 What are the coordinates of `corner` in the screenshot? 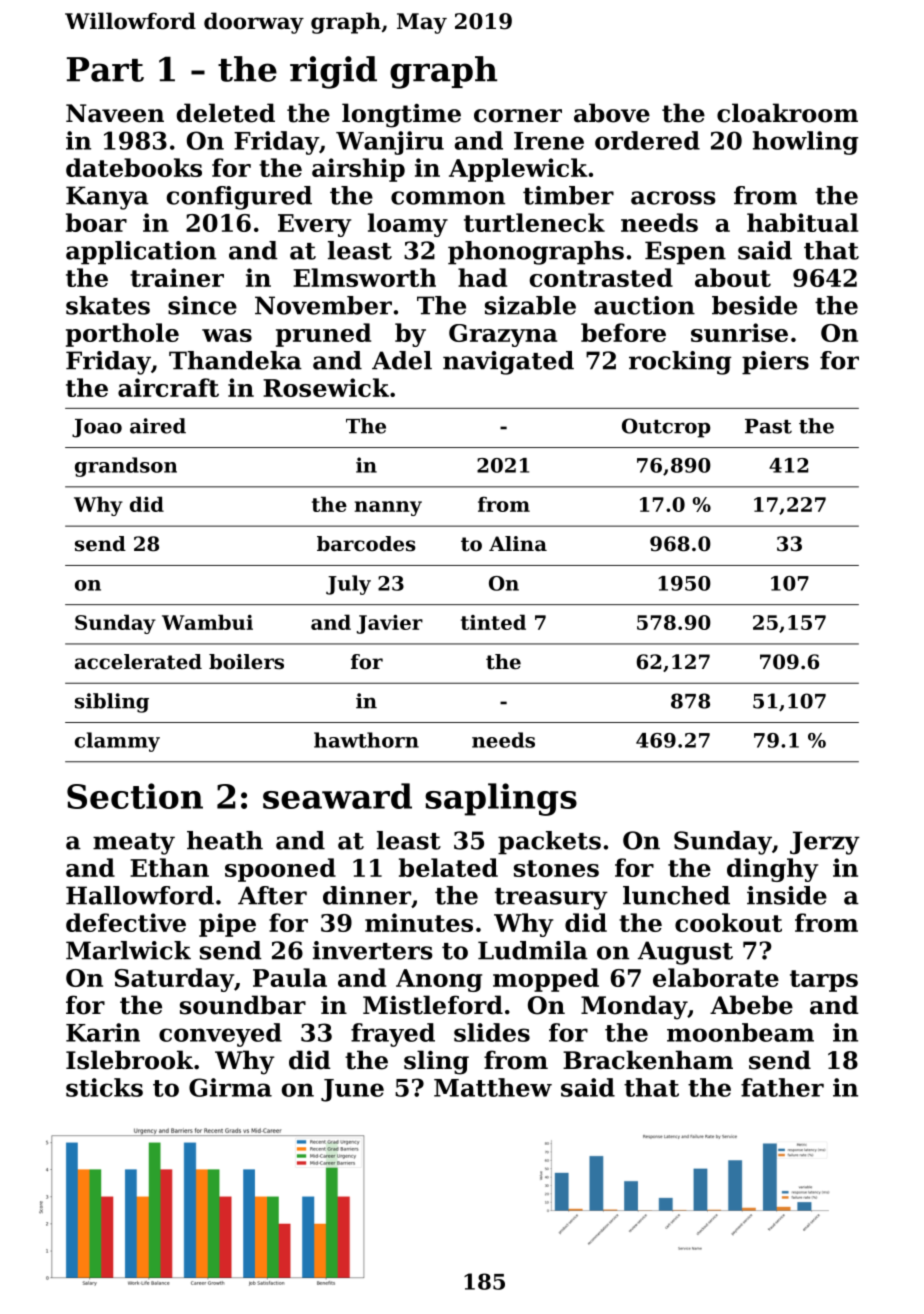 It's located at (518, 116).
